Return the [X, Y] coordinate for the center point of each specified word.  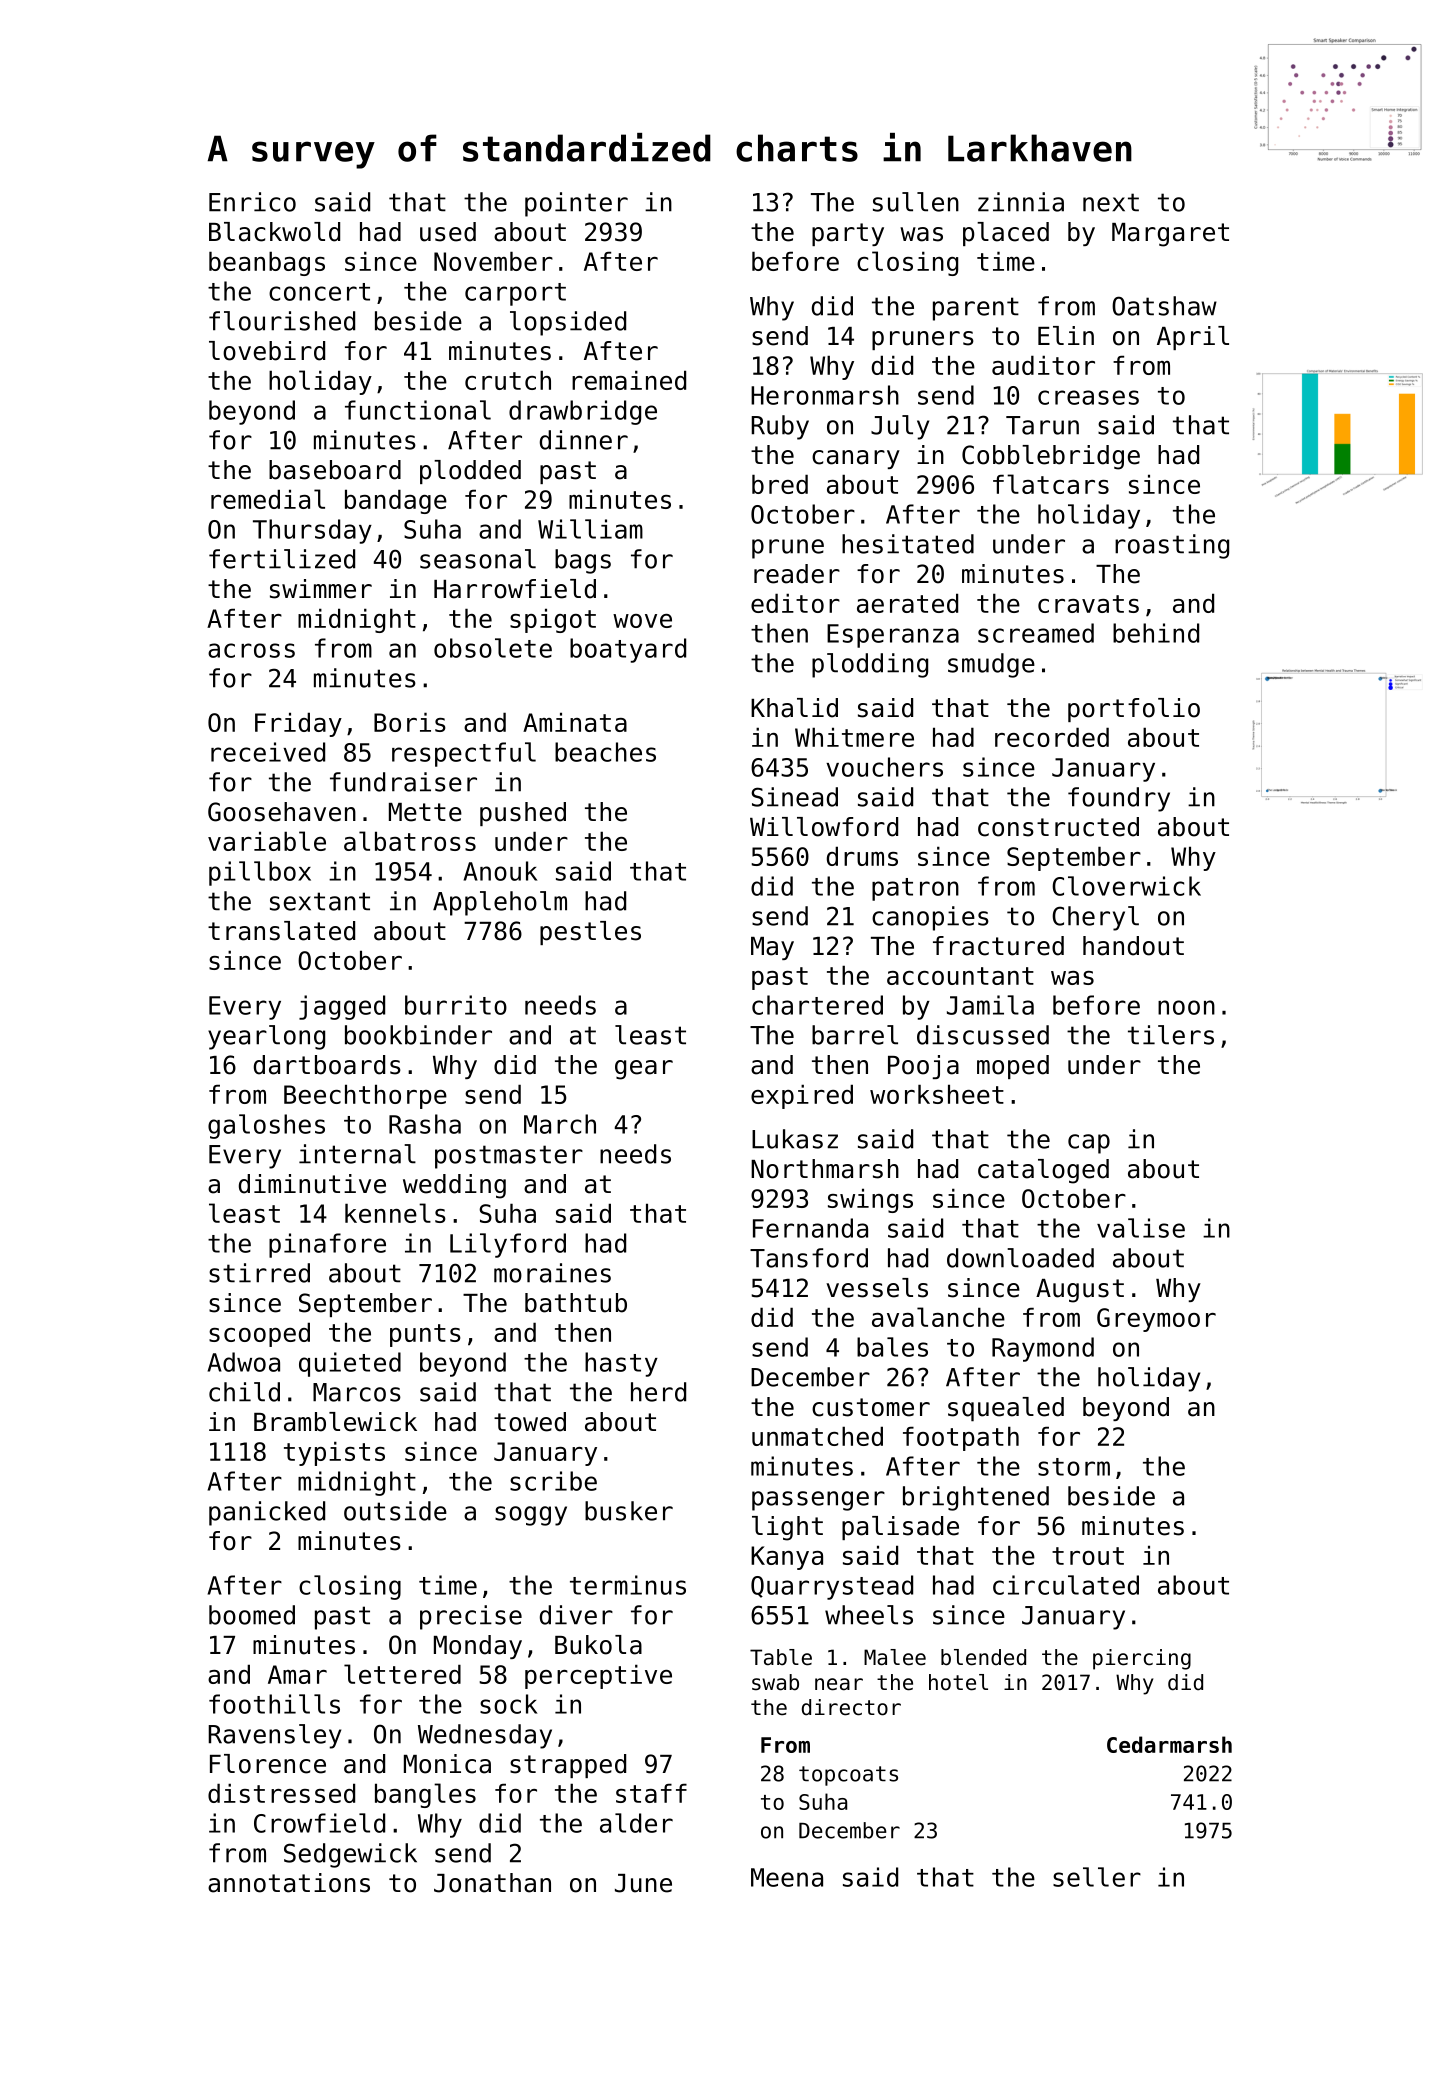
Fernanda [810, 1228]
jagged [342, 1007]
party [848, 234]
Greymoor [1156, 1320]
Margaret [1170, 235]
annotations [289, 1883]
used [448, 232]
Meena [787, 1877]
